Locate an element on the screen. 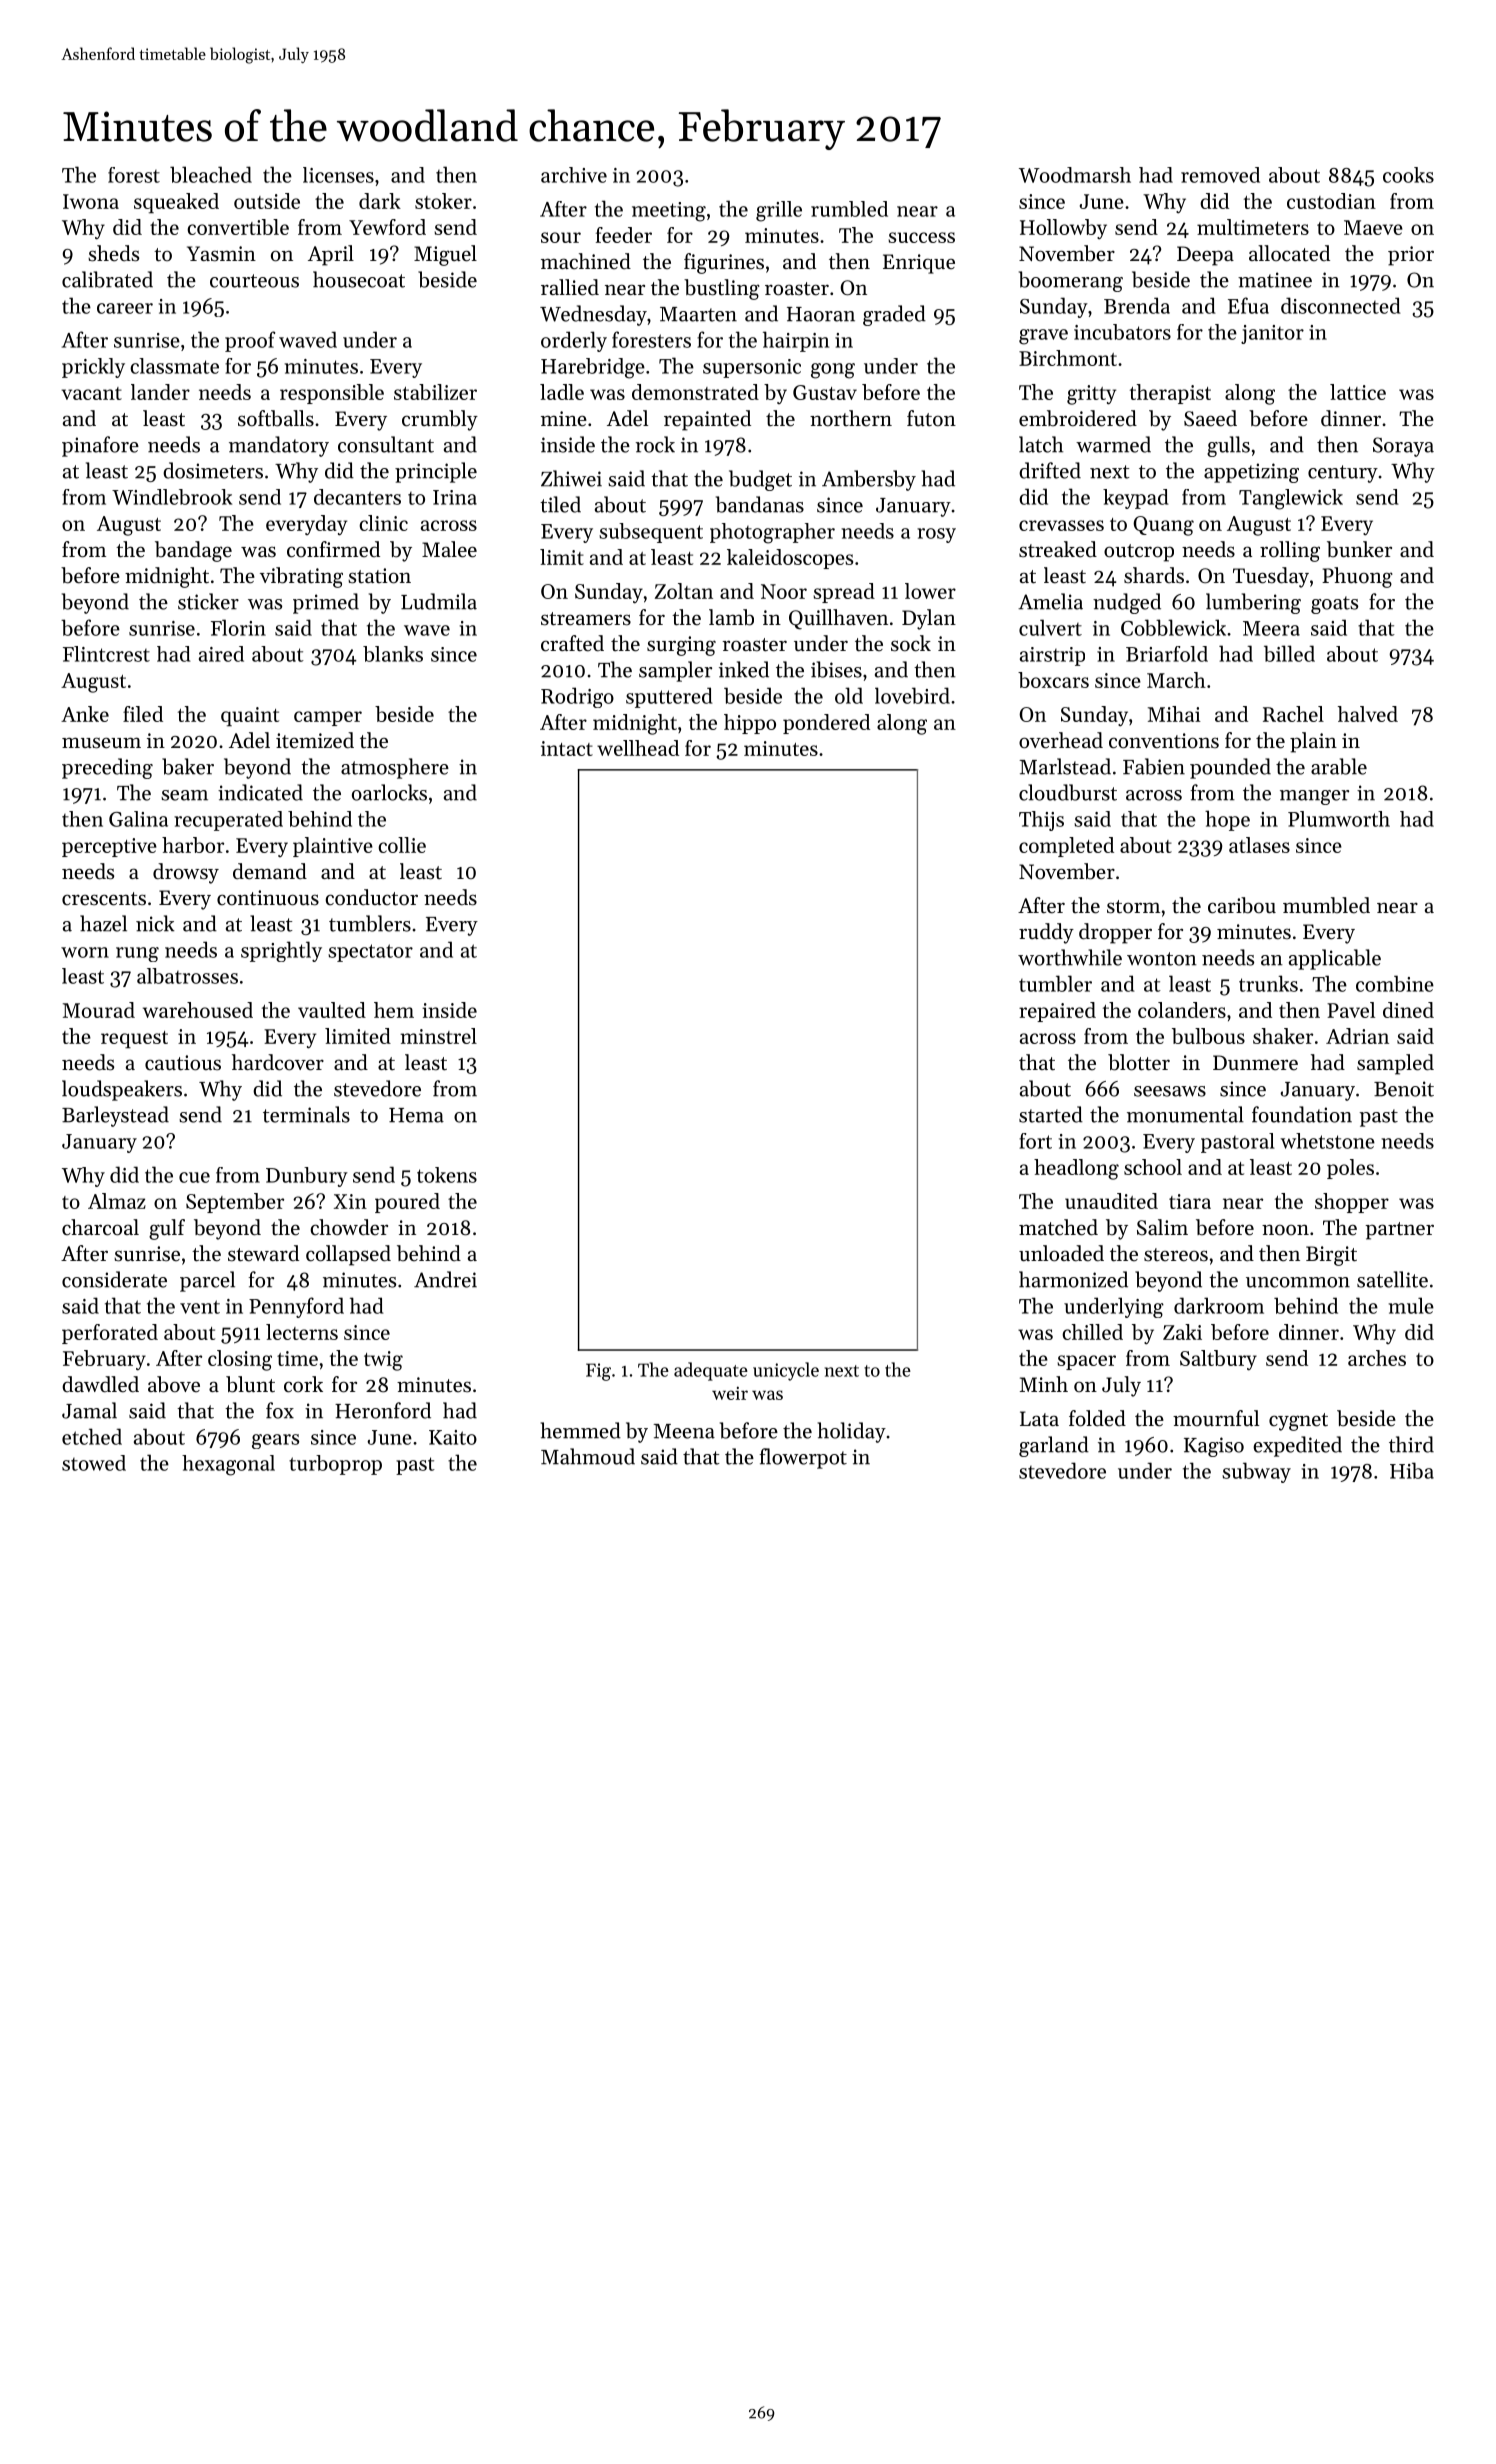  shopper is located at coordinates (1352, 1203).
